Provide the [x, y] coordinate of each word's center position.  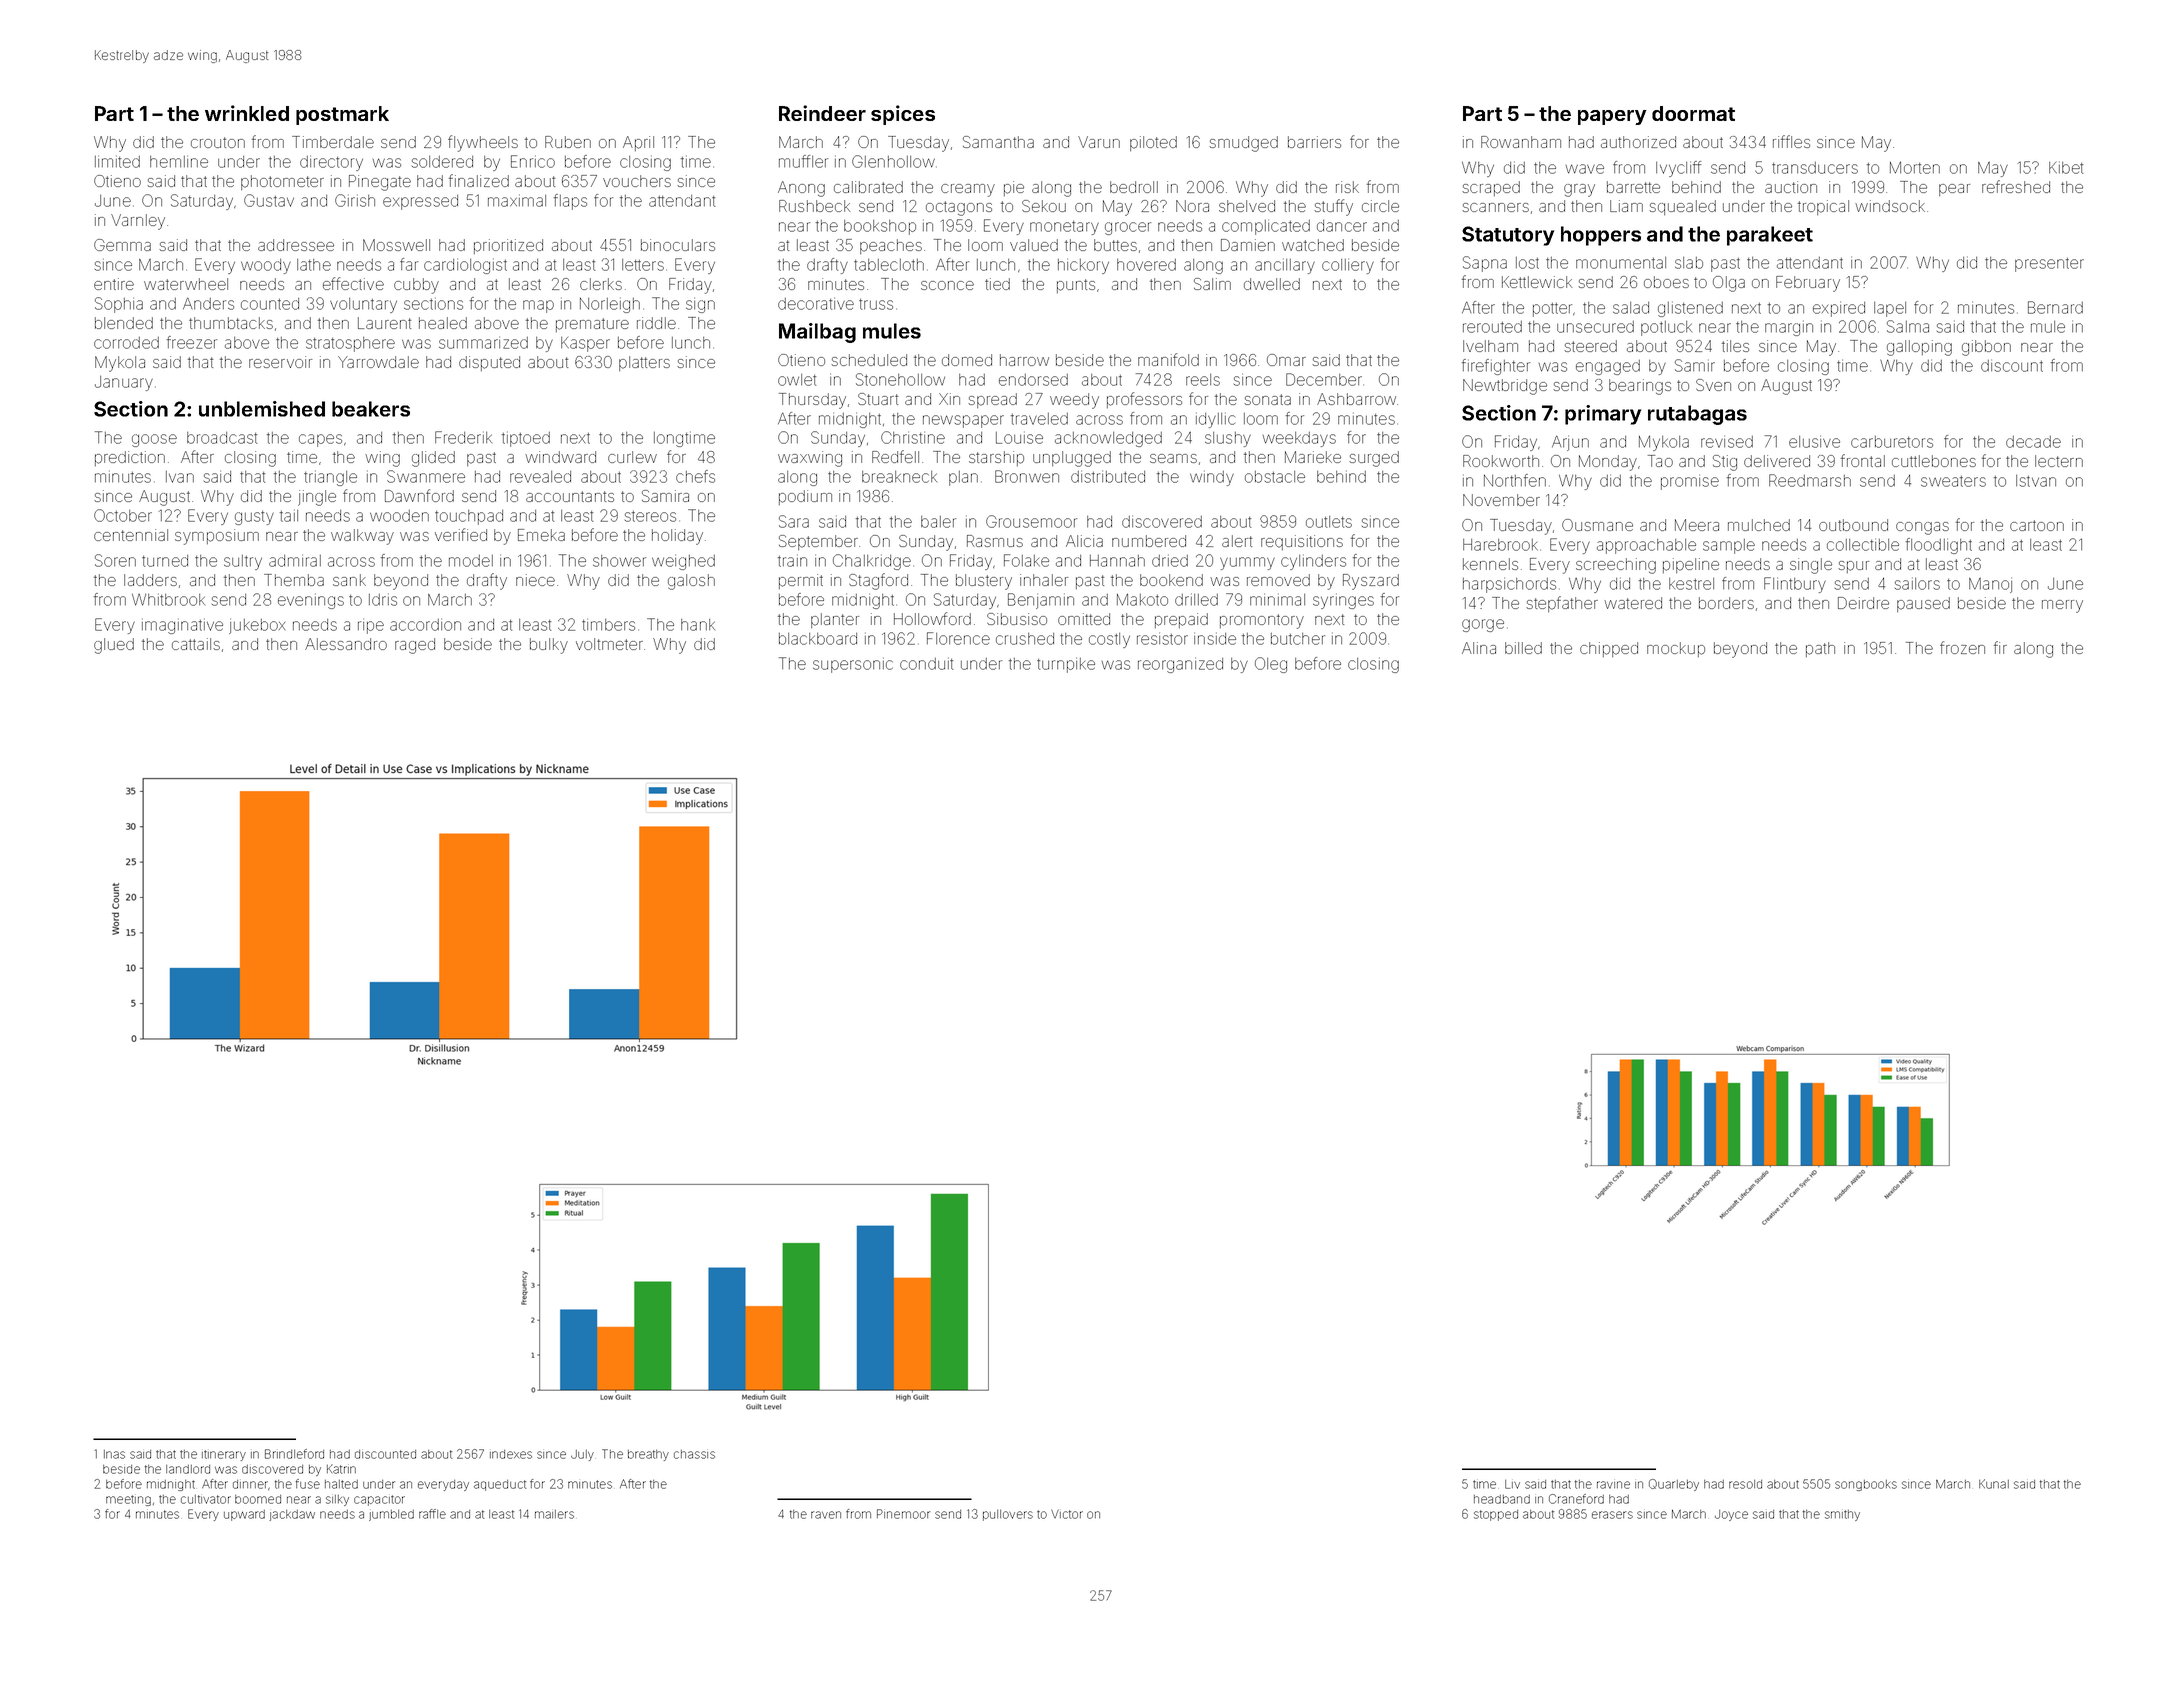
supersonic [853, 665]
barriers [1314, 142]
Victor [1067, 1514]
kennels [1490, 564]
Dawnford [419, 495]
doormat [1693, 113]
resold [1745, 1484]
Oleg [1271, 665]
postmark [342, 115]
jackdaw [292, 1515]
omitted [1084, 619]
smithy [1842, 1515]
